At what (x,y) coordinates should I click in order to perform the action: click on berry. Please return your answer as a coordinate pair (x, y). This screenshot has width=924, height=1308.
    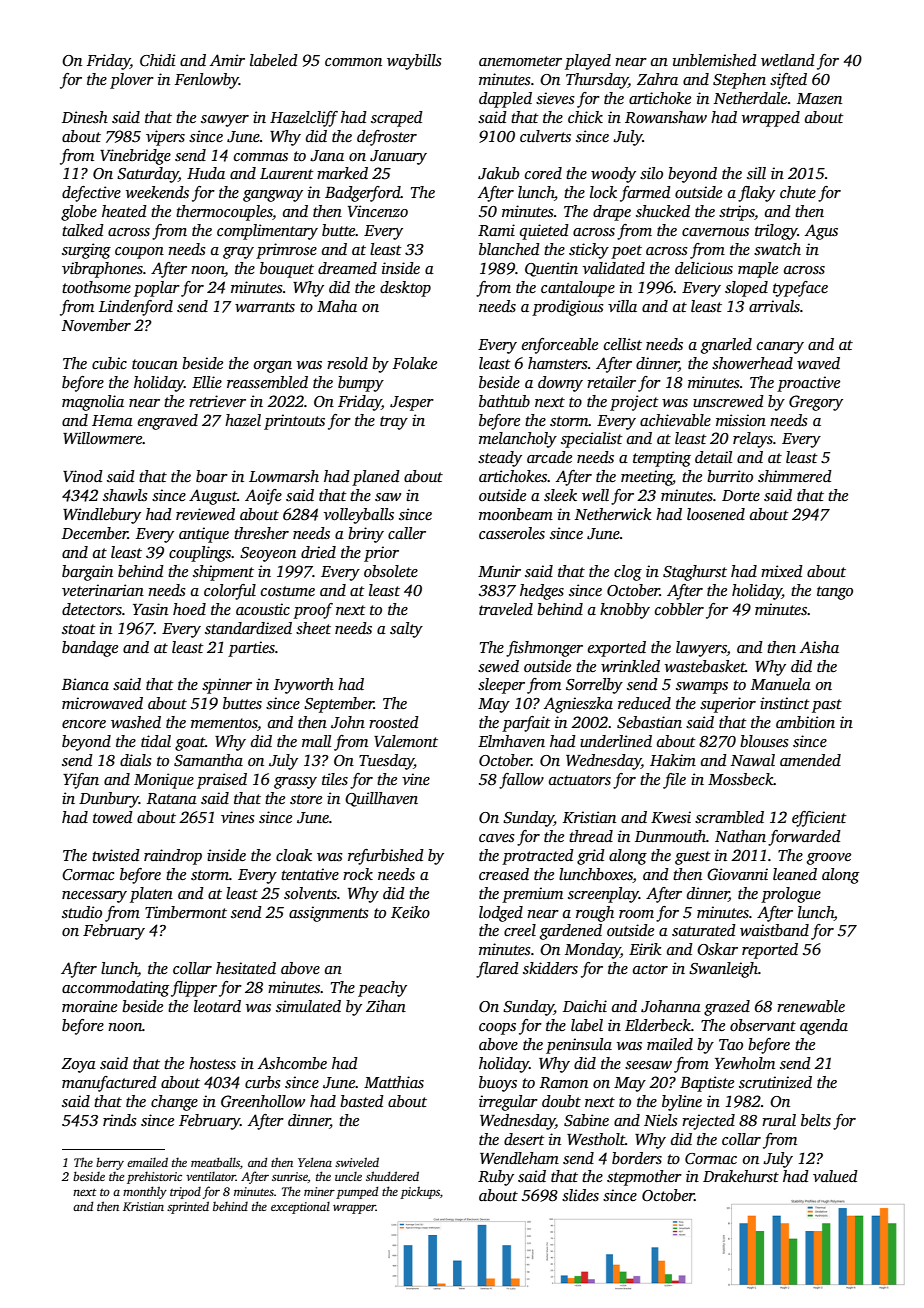
    Looking at the image, I should click on (110, 1163).
